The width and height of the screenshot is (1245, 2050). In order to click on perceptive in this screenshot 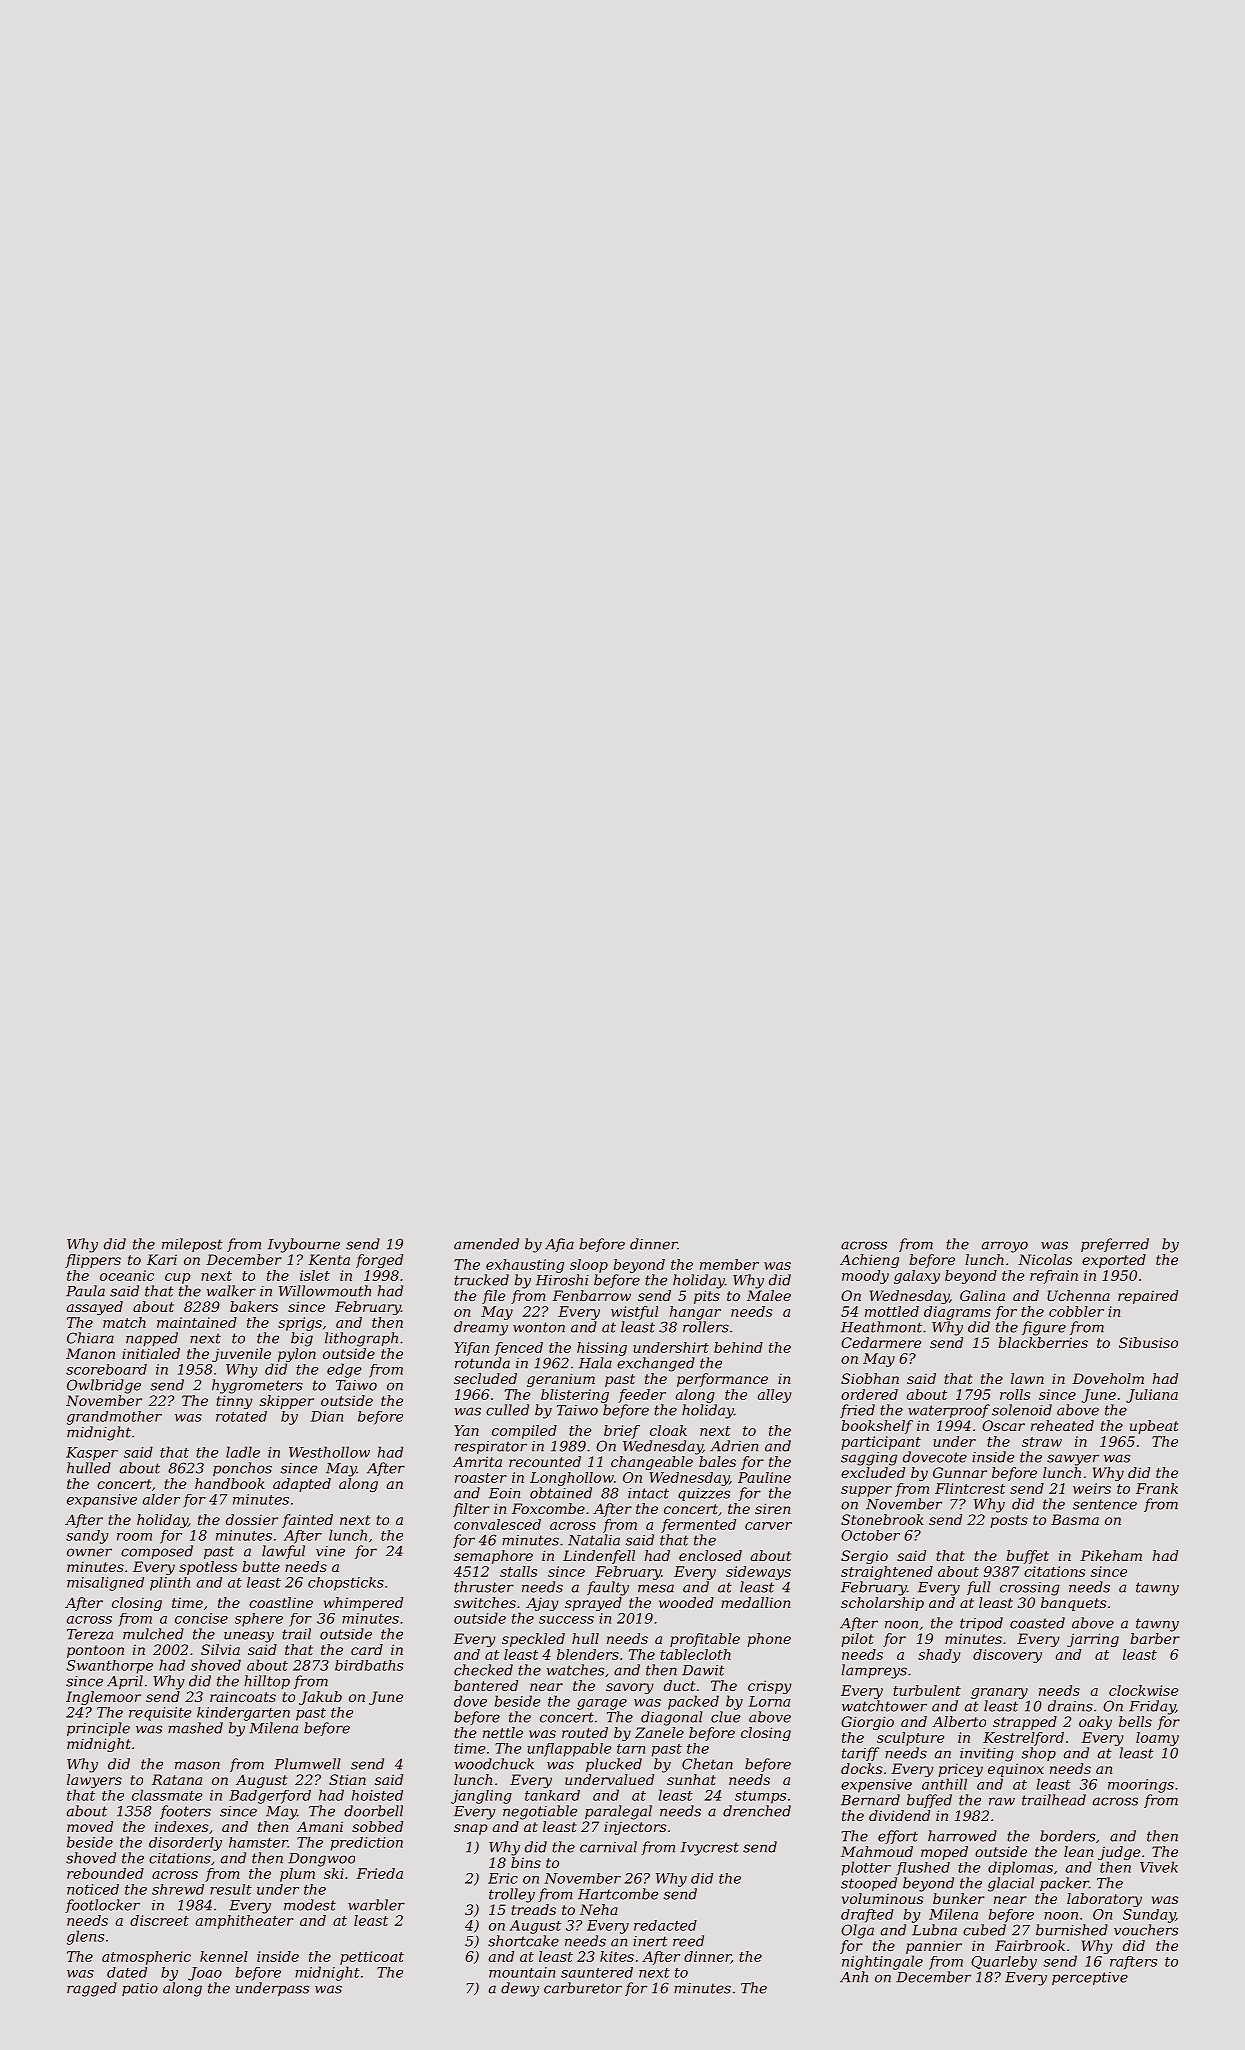, I will do `click(1090, 1978)`.
